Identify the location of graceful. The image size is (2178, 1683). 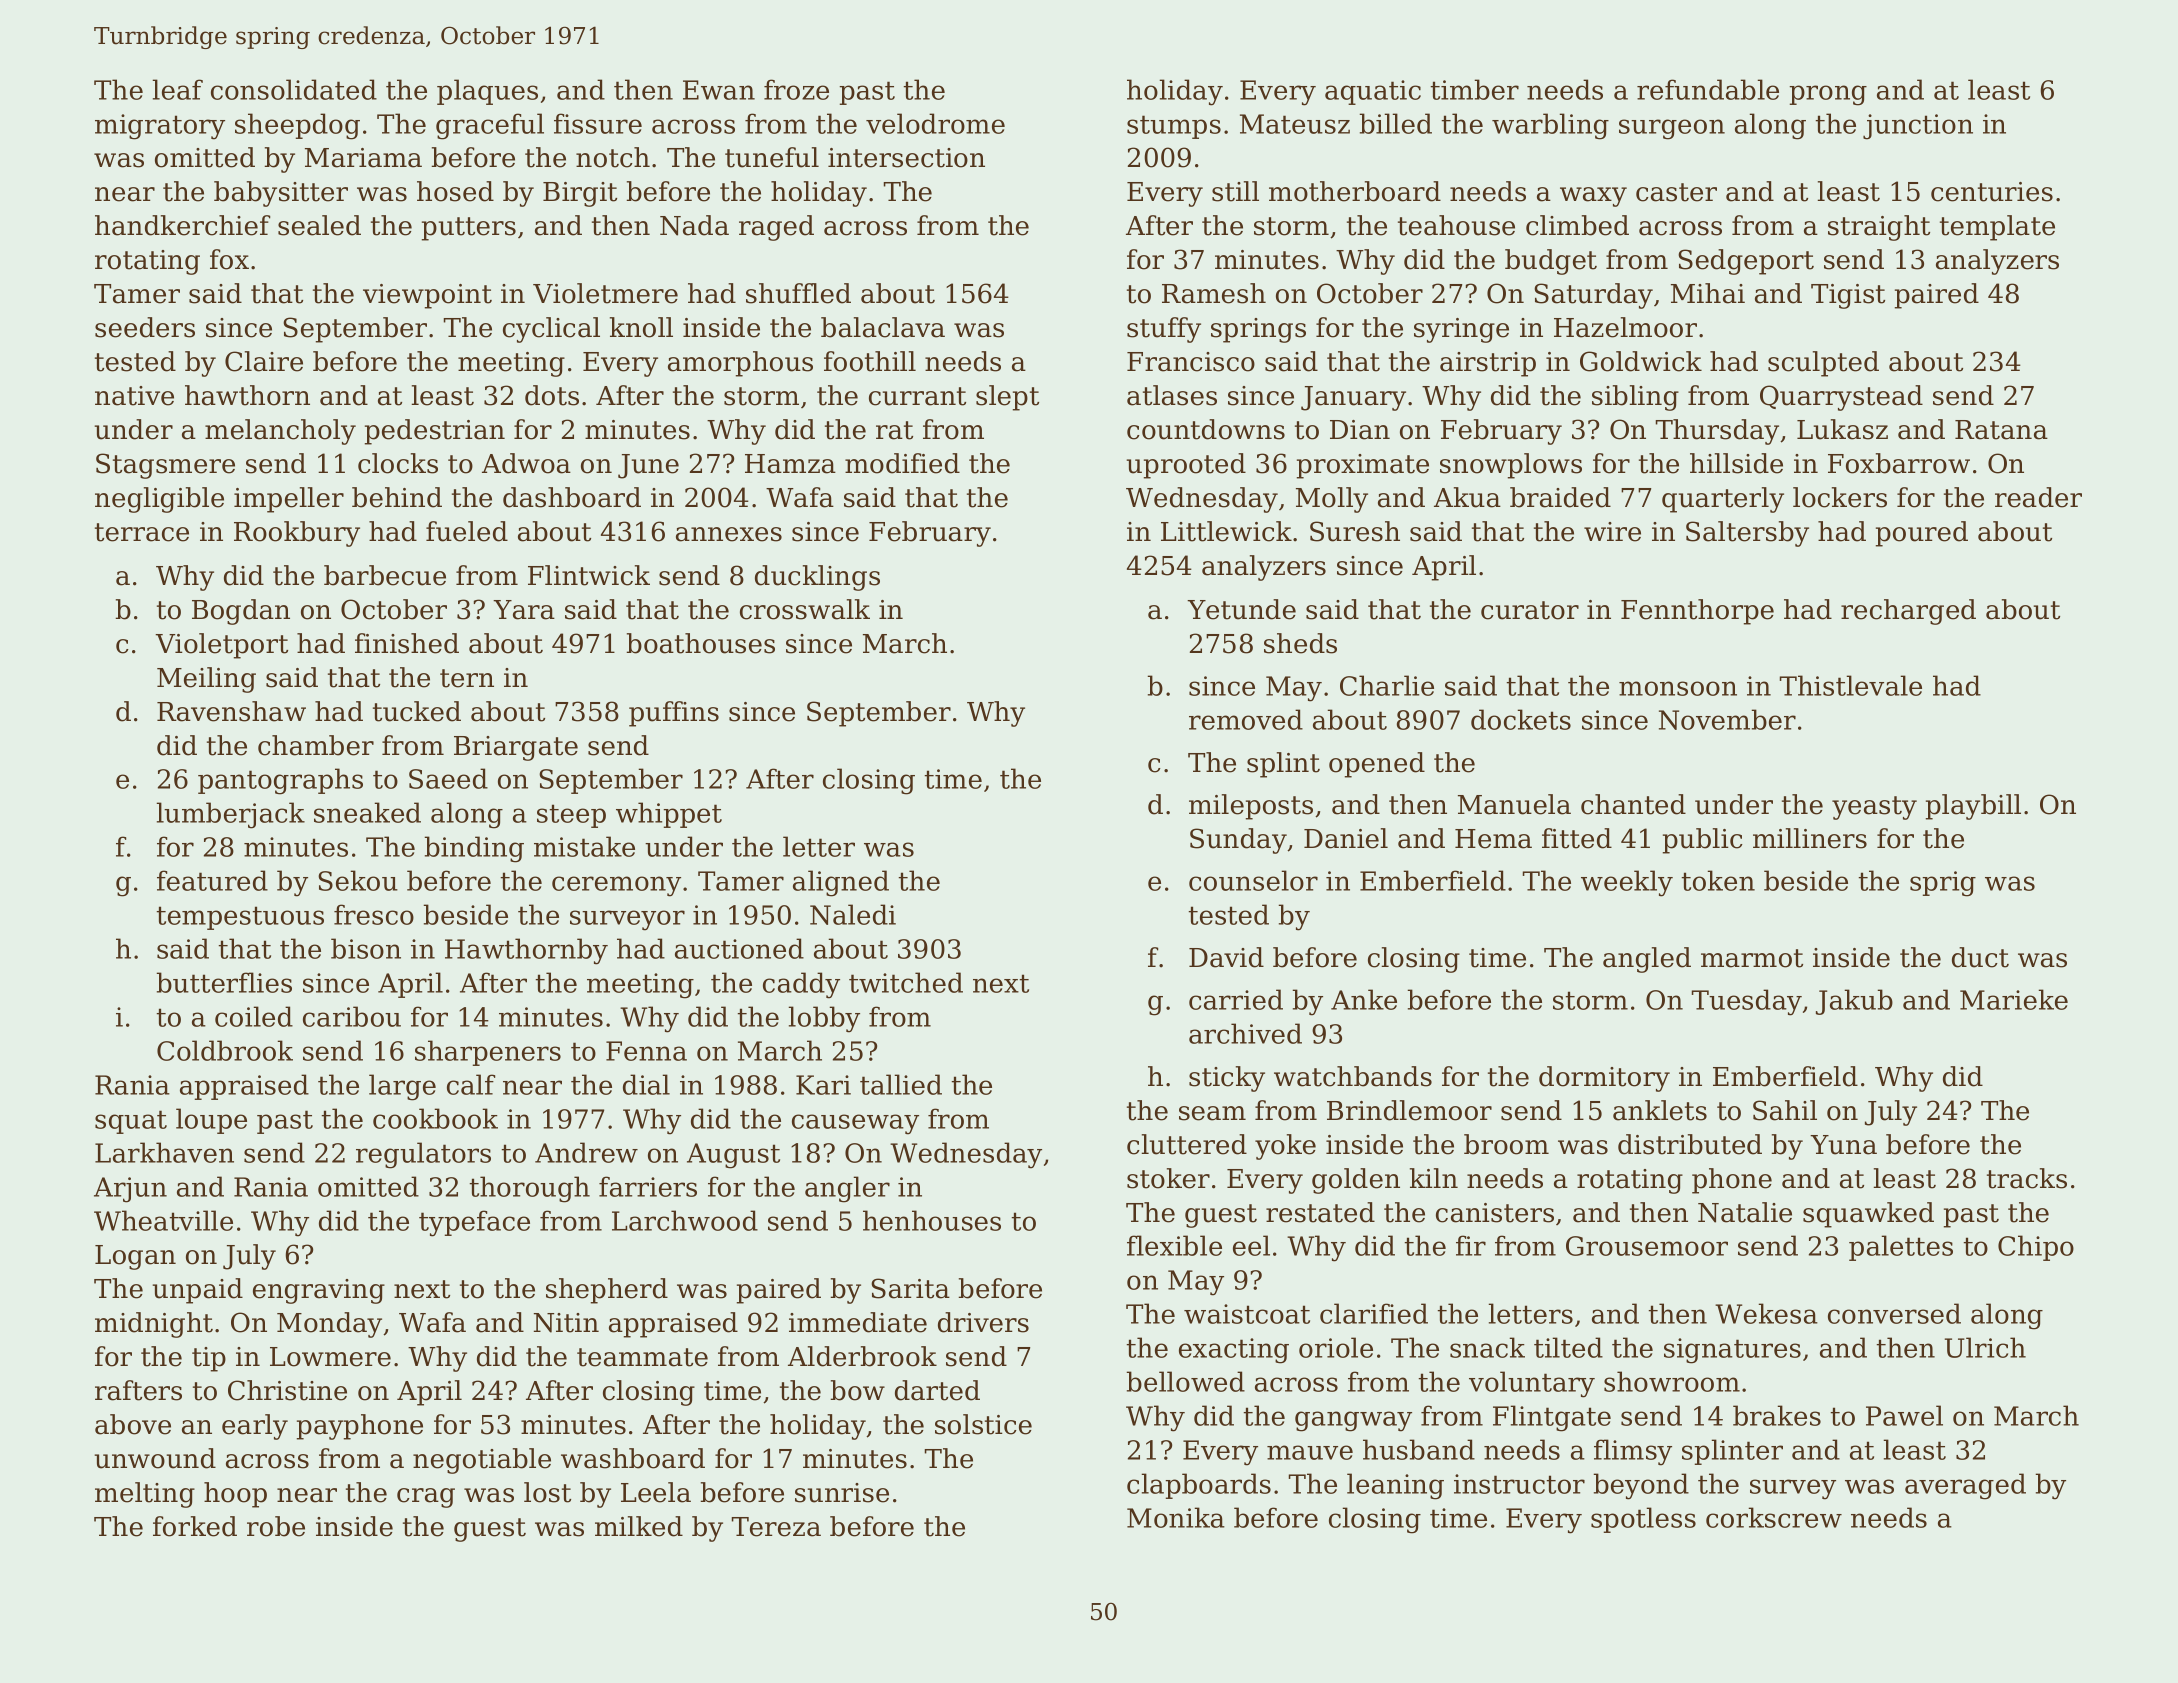
(490, 126).
